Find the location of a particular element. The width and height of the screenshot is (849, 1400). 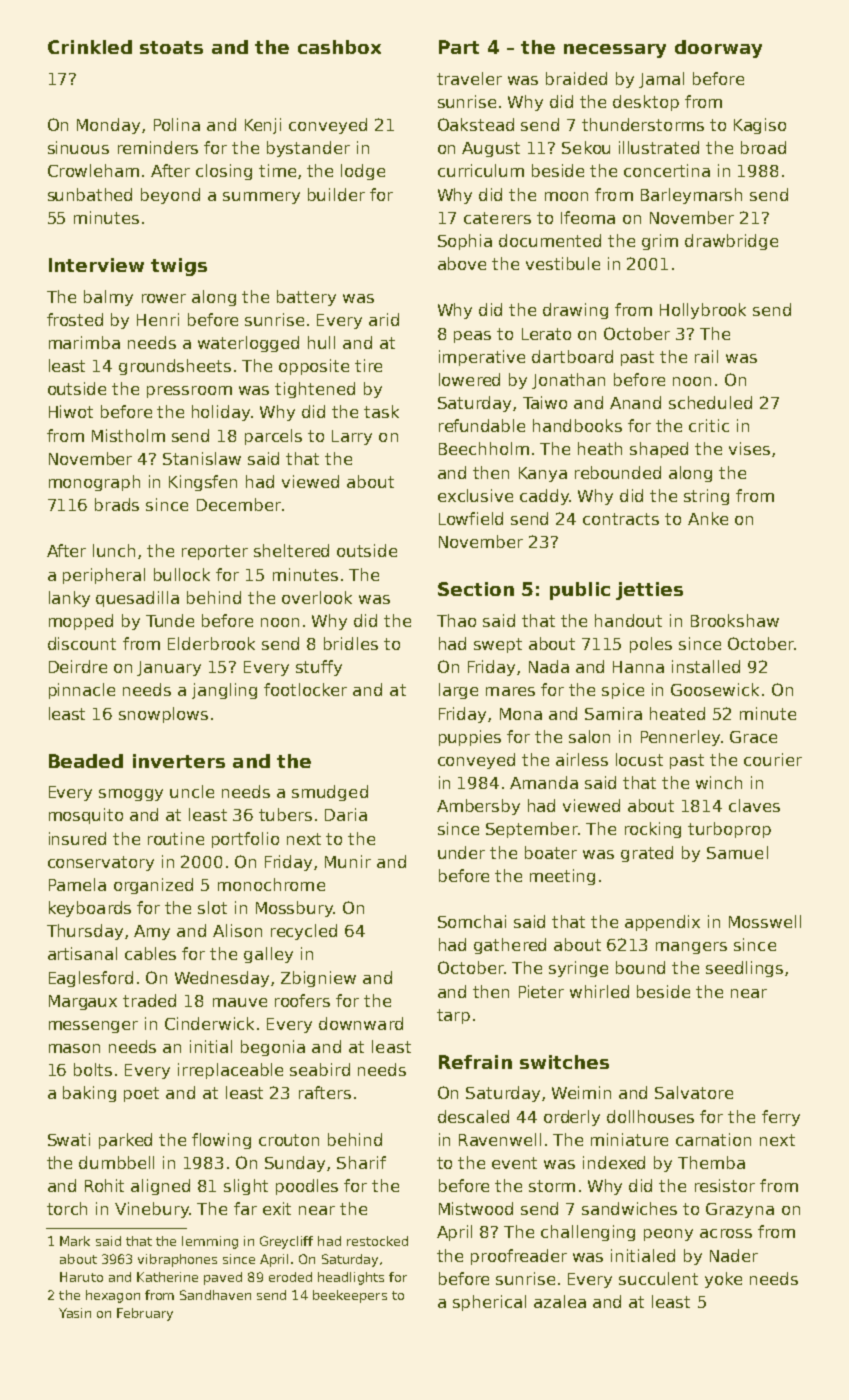

inverters is located at coordinates (179, 761).
